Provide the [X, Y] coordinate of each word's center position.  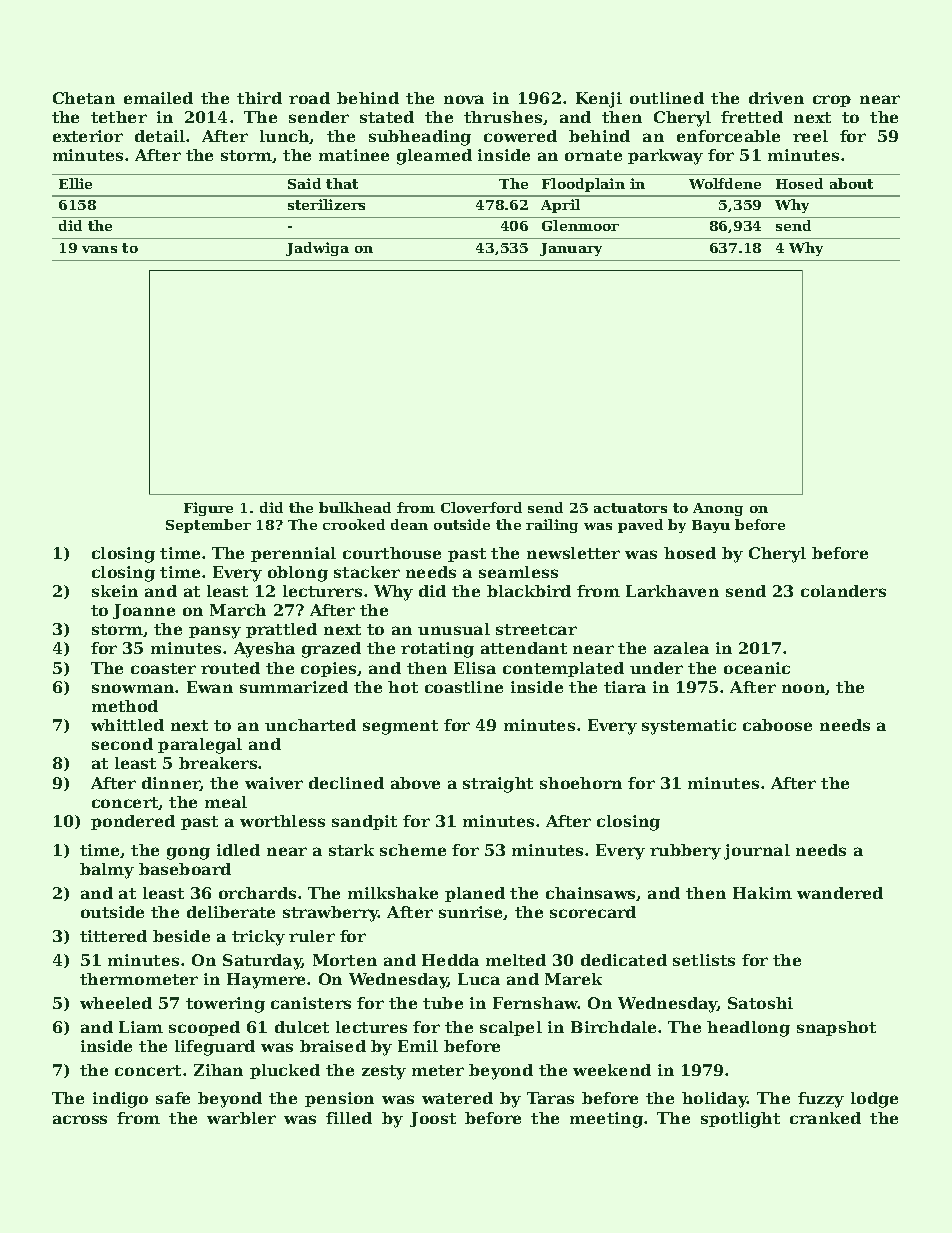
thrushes [503, 117]
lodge [874, 1100]
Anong [718, 509]
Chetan [84, 98]
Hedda [450, 960]
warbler [241, 1118]
